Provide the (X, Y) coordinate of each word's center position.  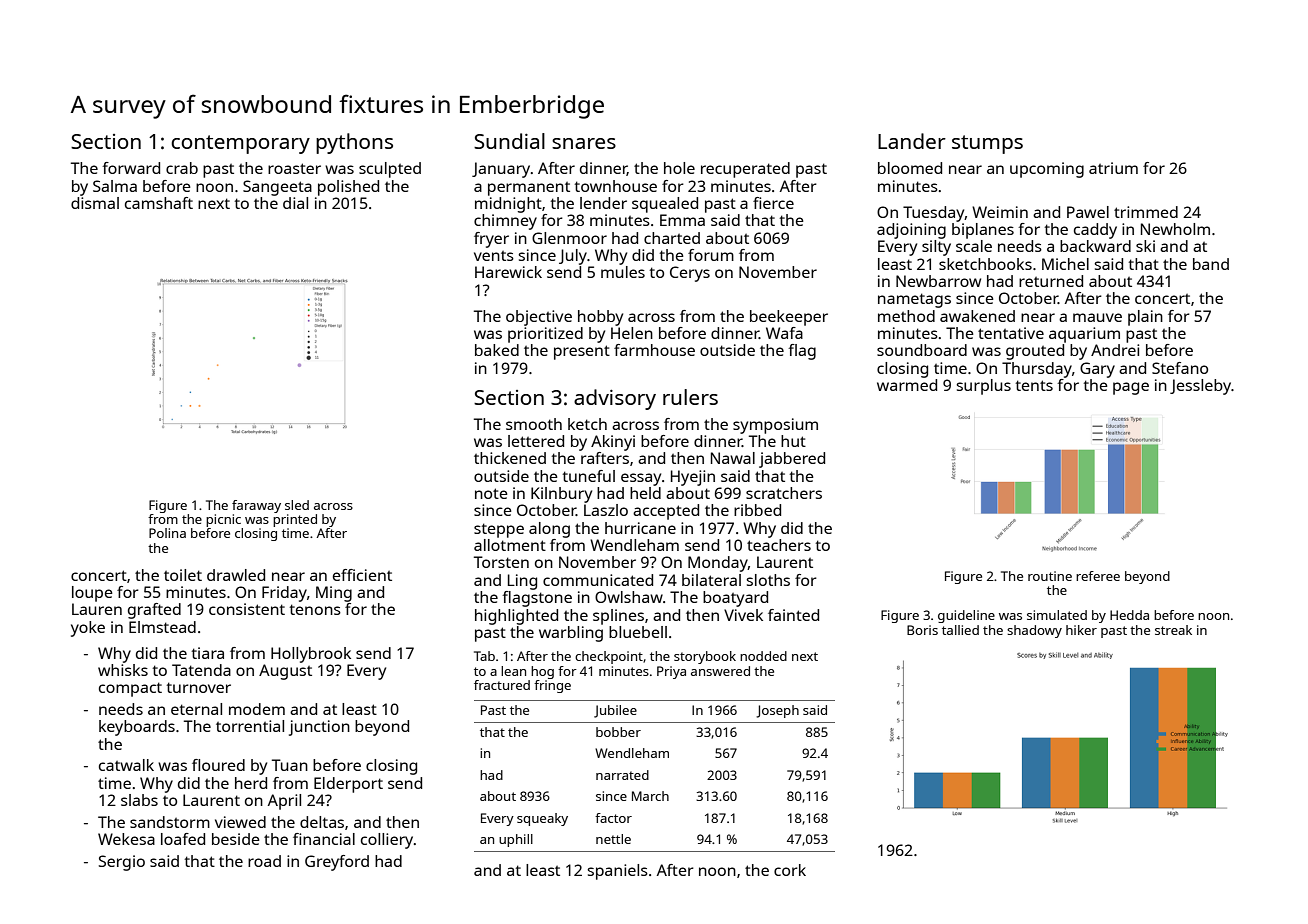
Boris (922, 630)
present (582, 352)
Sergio (122, 863)
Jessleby (1200, 387)
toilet (183, 575)
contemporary (240, 144)
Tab (484, 656)
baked (497, 350)
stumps (987, 144)
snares (584, 143)
